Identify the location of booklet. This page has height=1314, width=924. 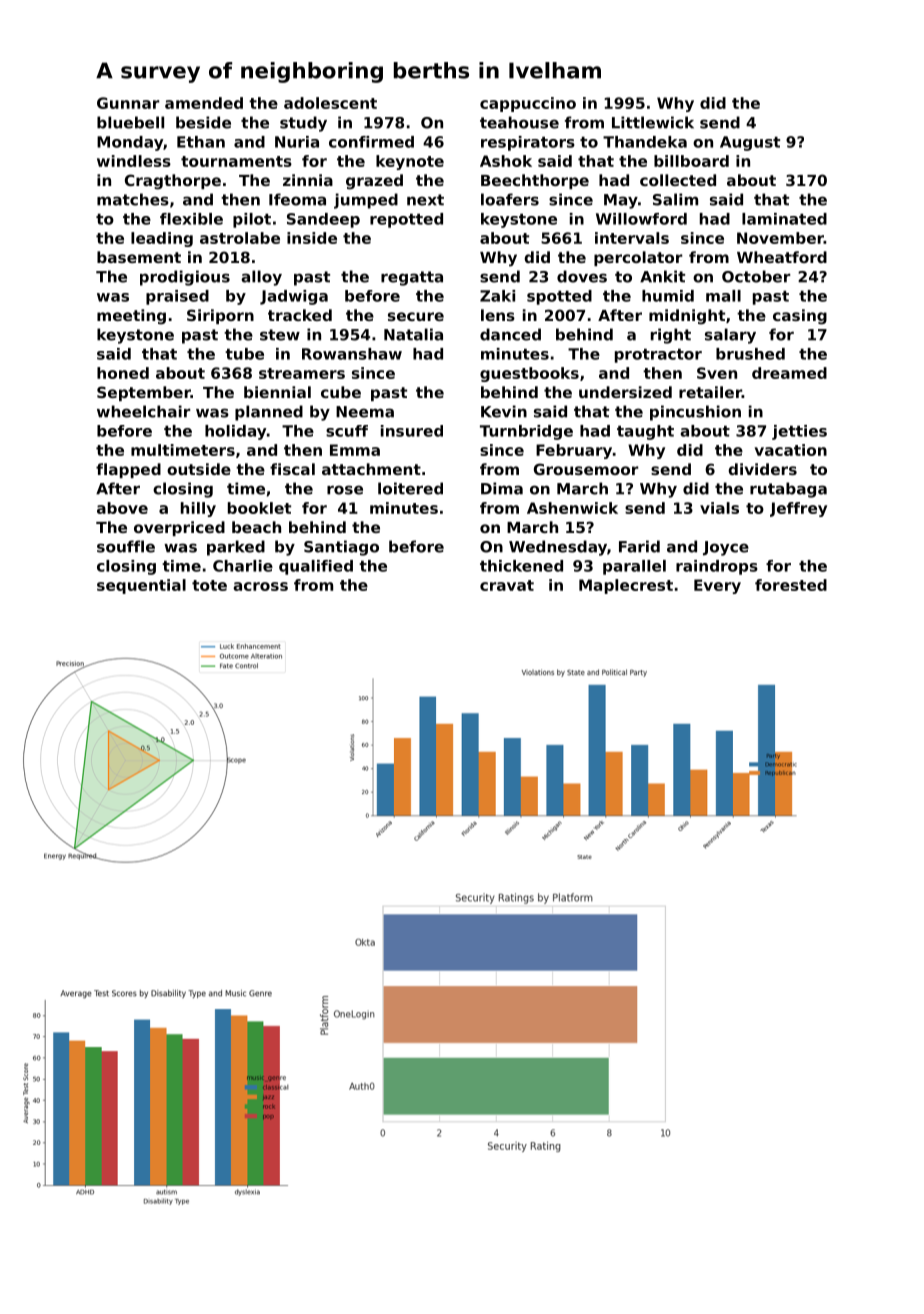
(259, 508).
